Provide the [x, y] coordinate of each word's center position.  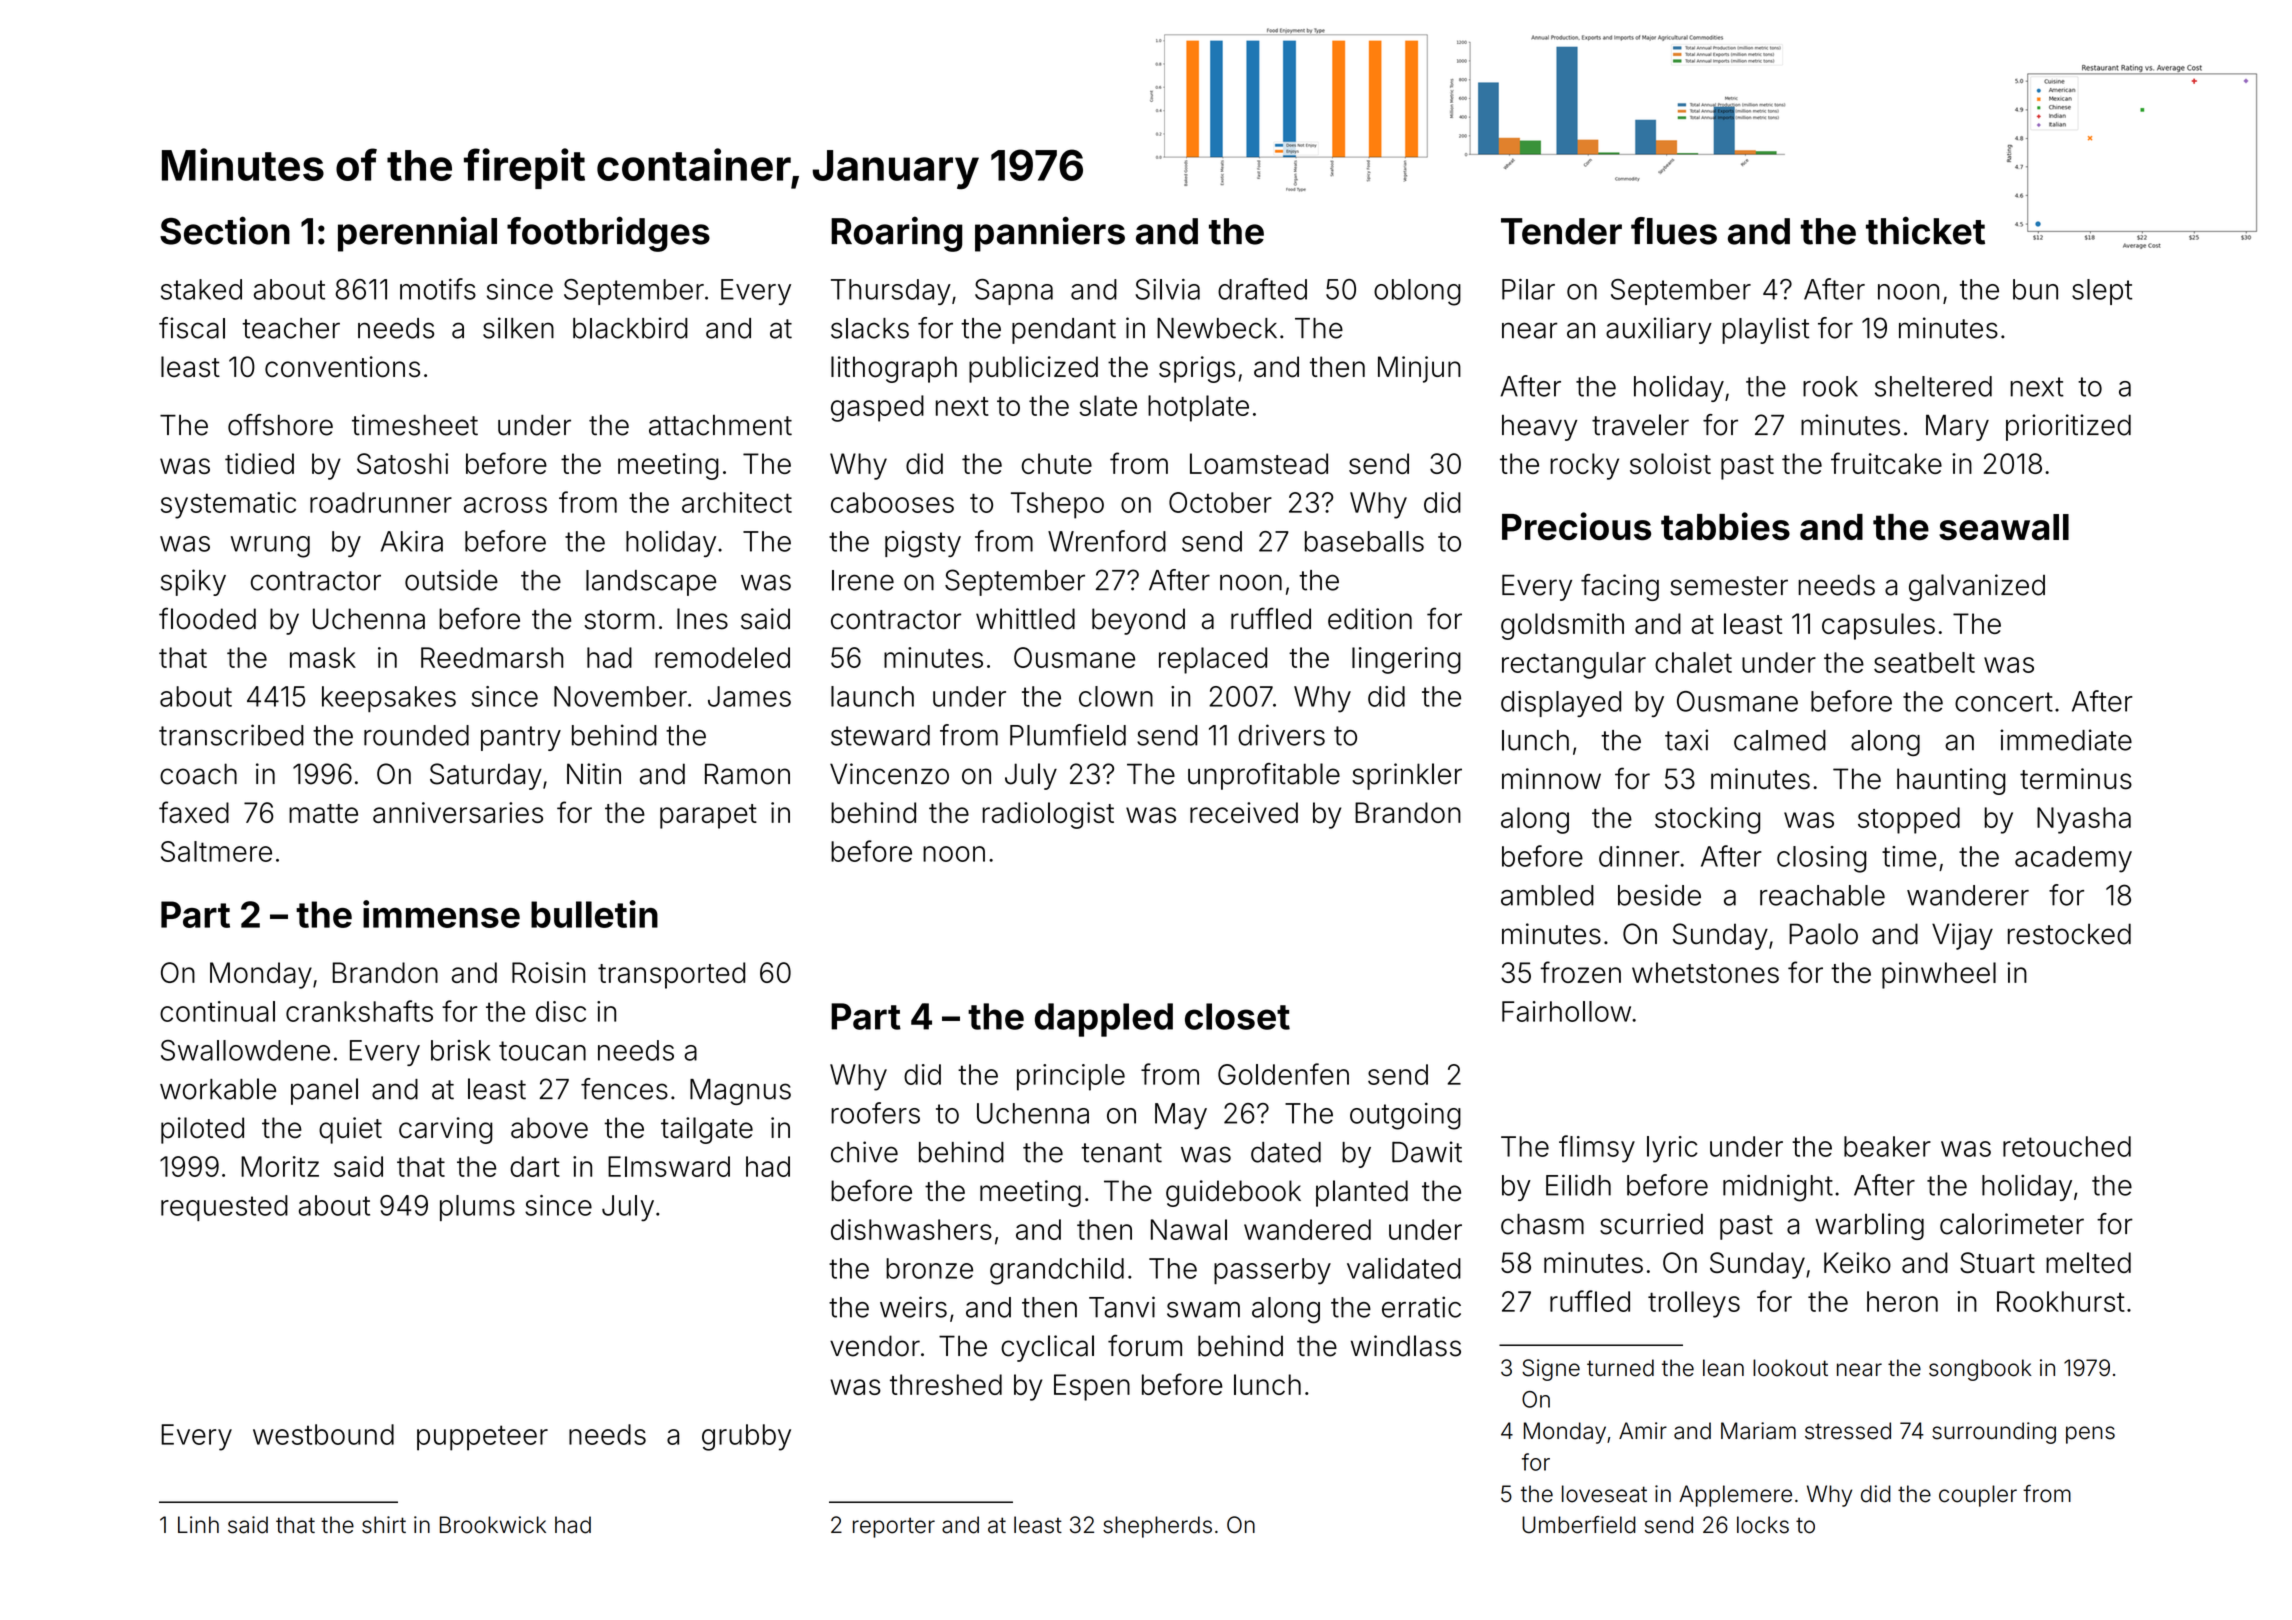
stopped [1909, 820]
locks [1763, 1525]
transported [671, 975]
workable [218, 1089]
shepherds [1157, 1527]
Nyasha [2084, 820]
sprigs [1197, 369]
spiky [193, 582]
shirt [384, 1525]
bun [2035, 289]
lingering [1406, 660]
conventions [342, 367]
